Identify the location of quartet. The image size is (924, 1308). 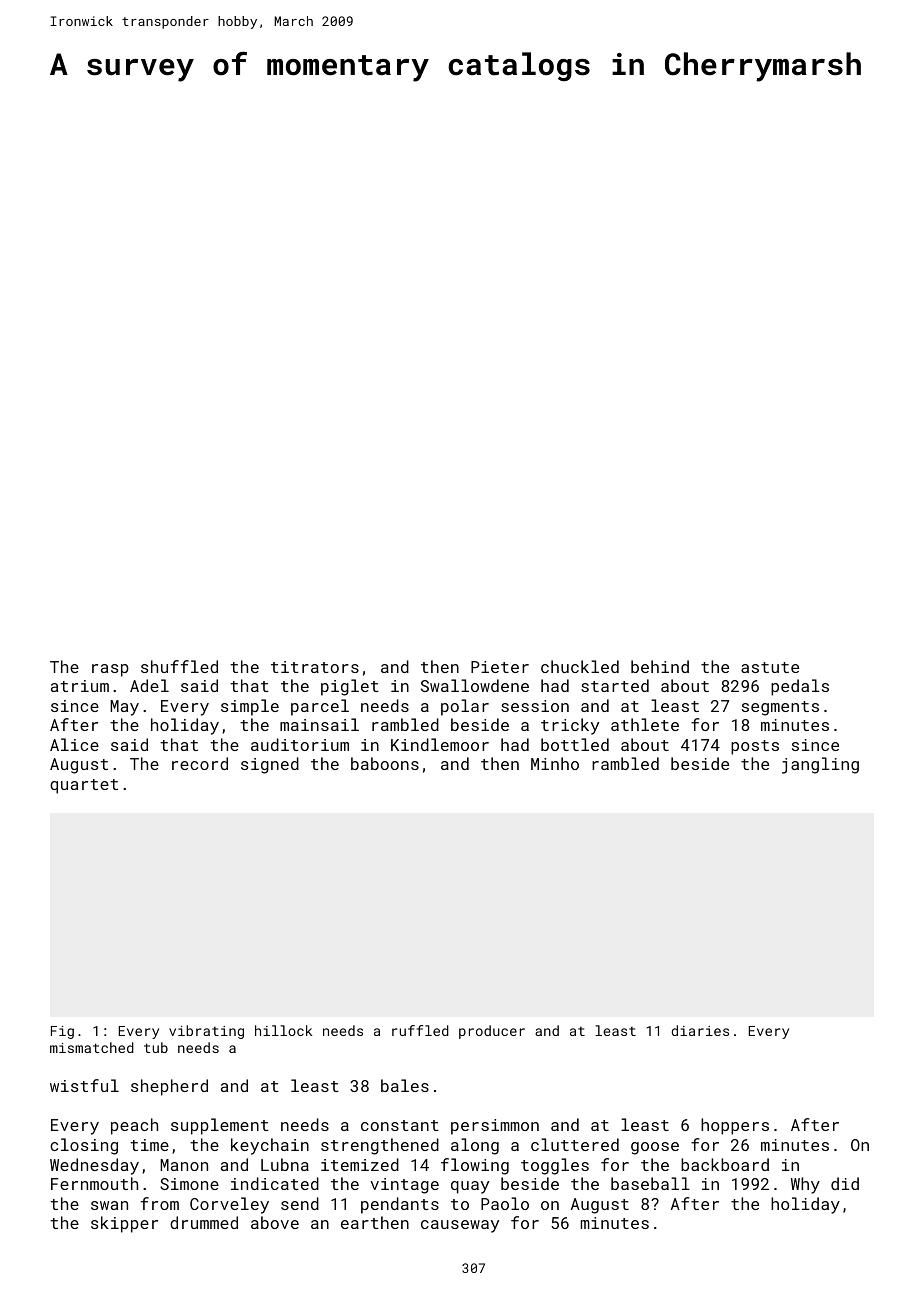
(84, 786).
